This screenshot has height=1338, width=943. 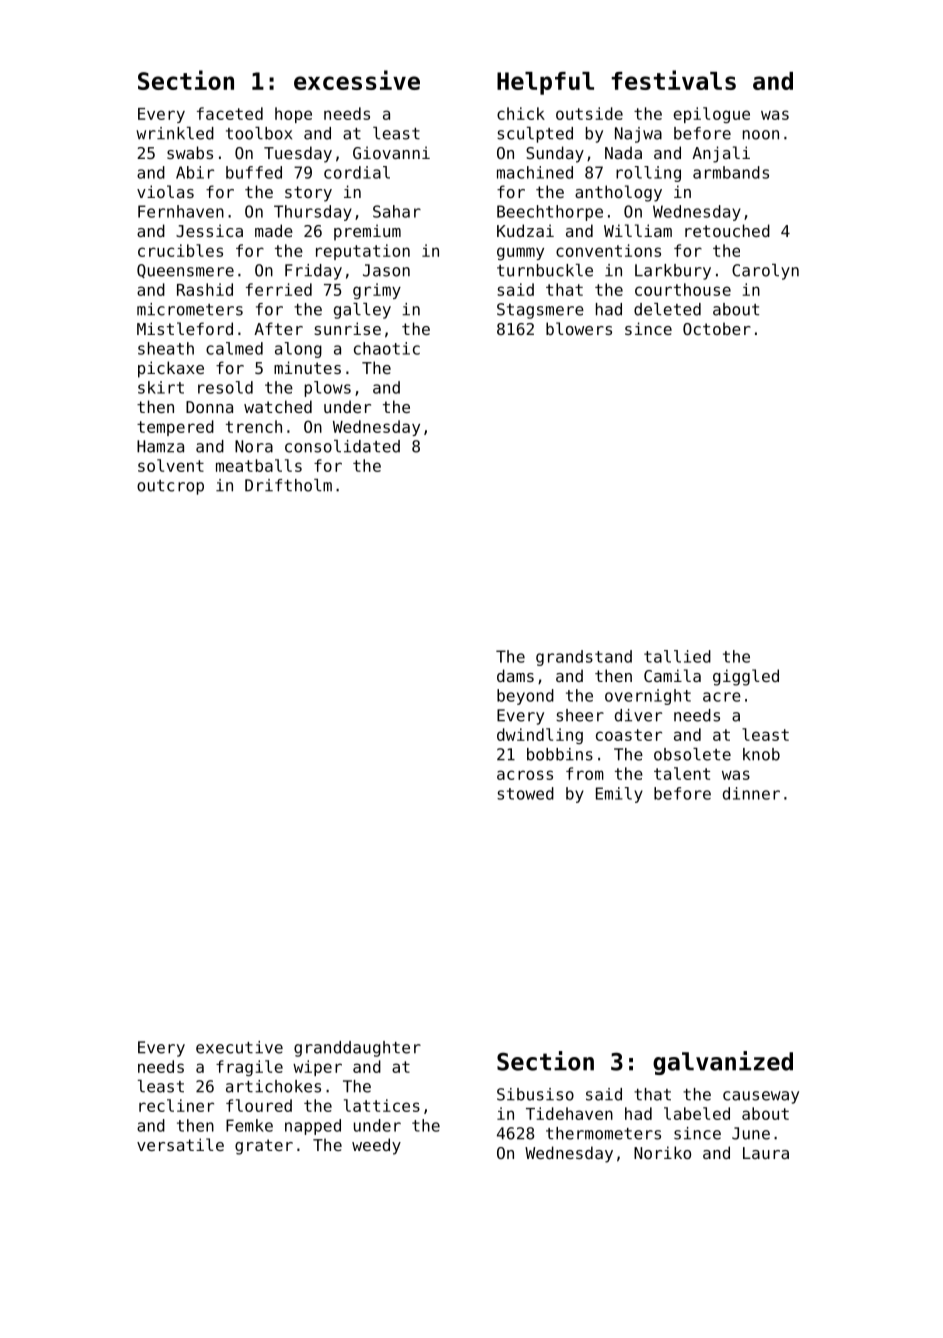 What do you see at coordinates (185, 271) in the screenshot?
I see `Queensmere` at bounding box center [185, 271].
